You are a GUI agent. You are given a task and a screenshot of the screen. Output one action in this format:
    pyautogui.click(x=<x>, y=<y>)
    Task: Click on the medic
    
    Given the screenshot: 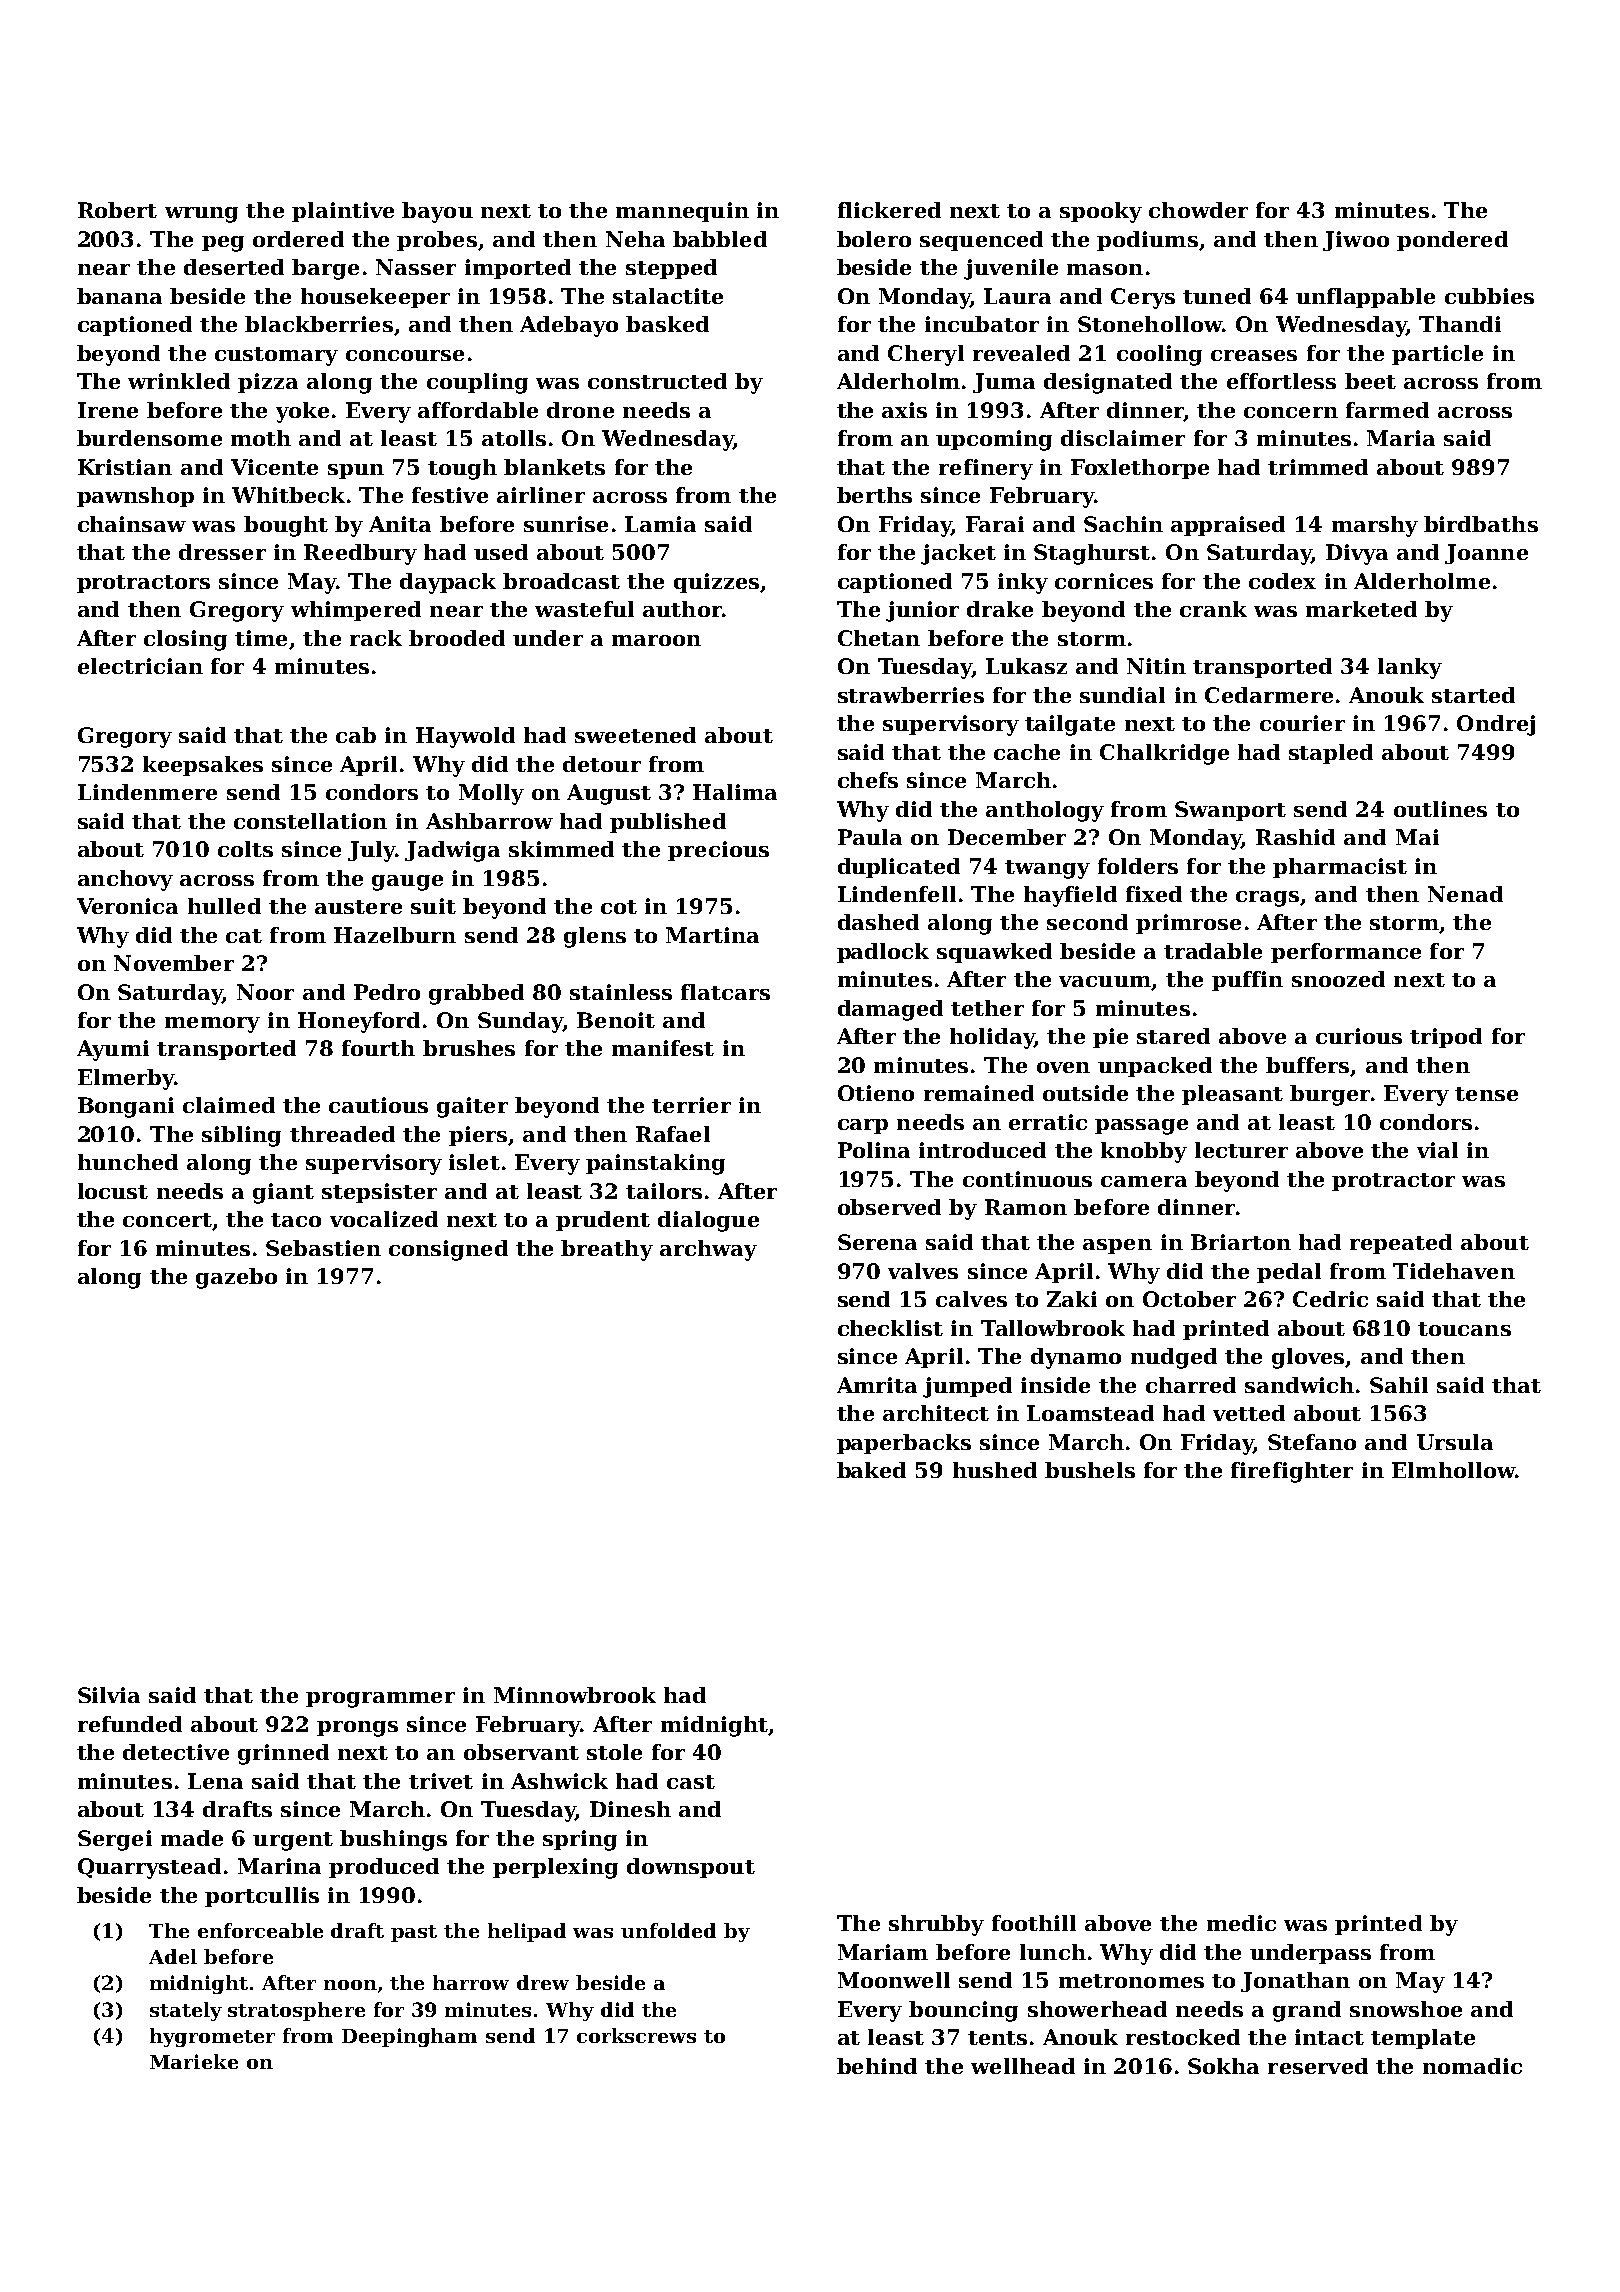 What is the action you would take?
    pyautogui.click(x=1241, y=1923)
